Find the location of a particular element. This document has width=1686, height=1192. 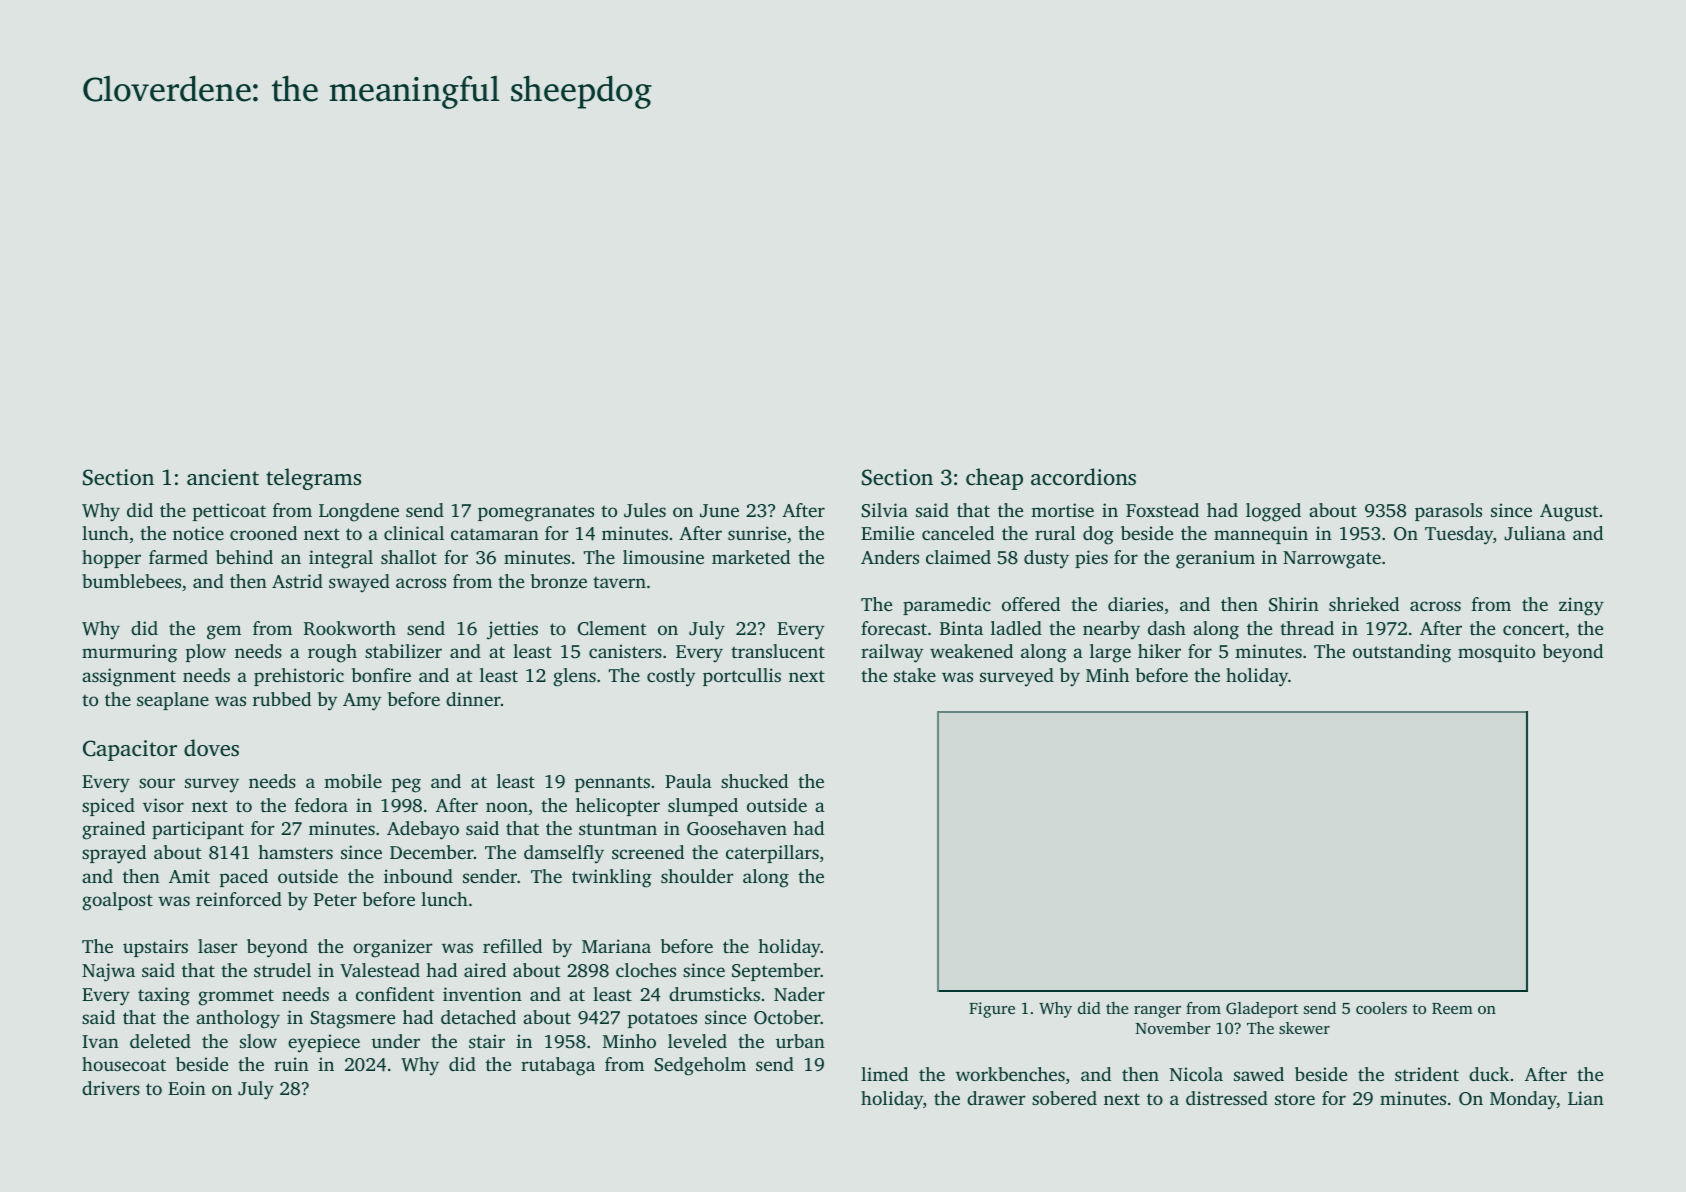

notice is located at coordinates (198, 533).
